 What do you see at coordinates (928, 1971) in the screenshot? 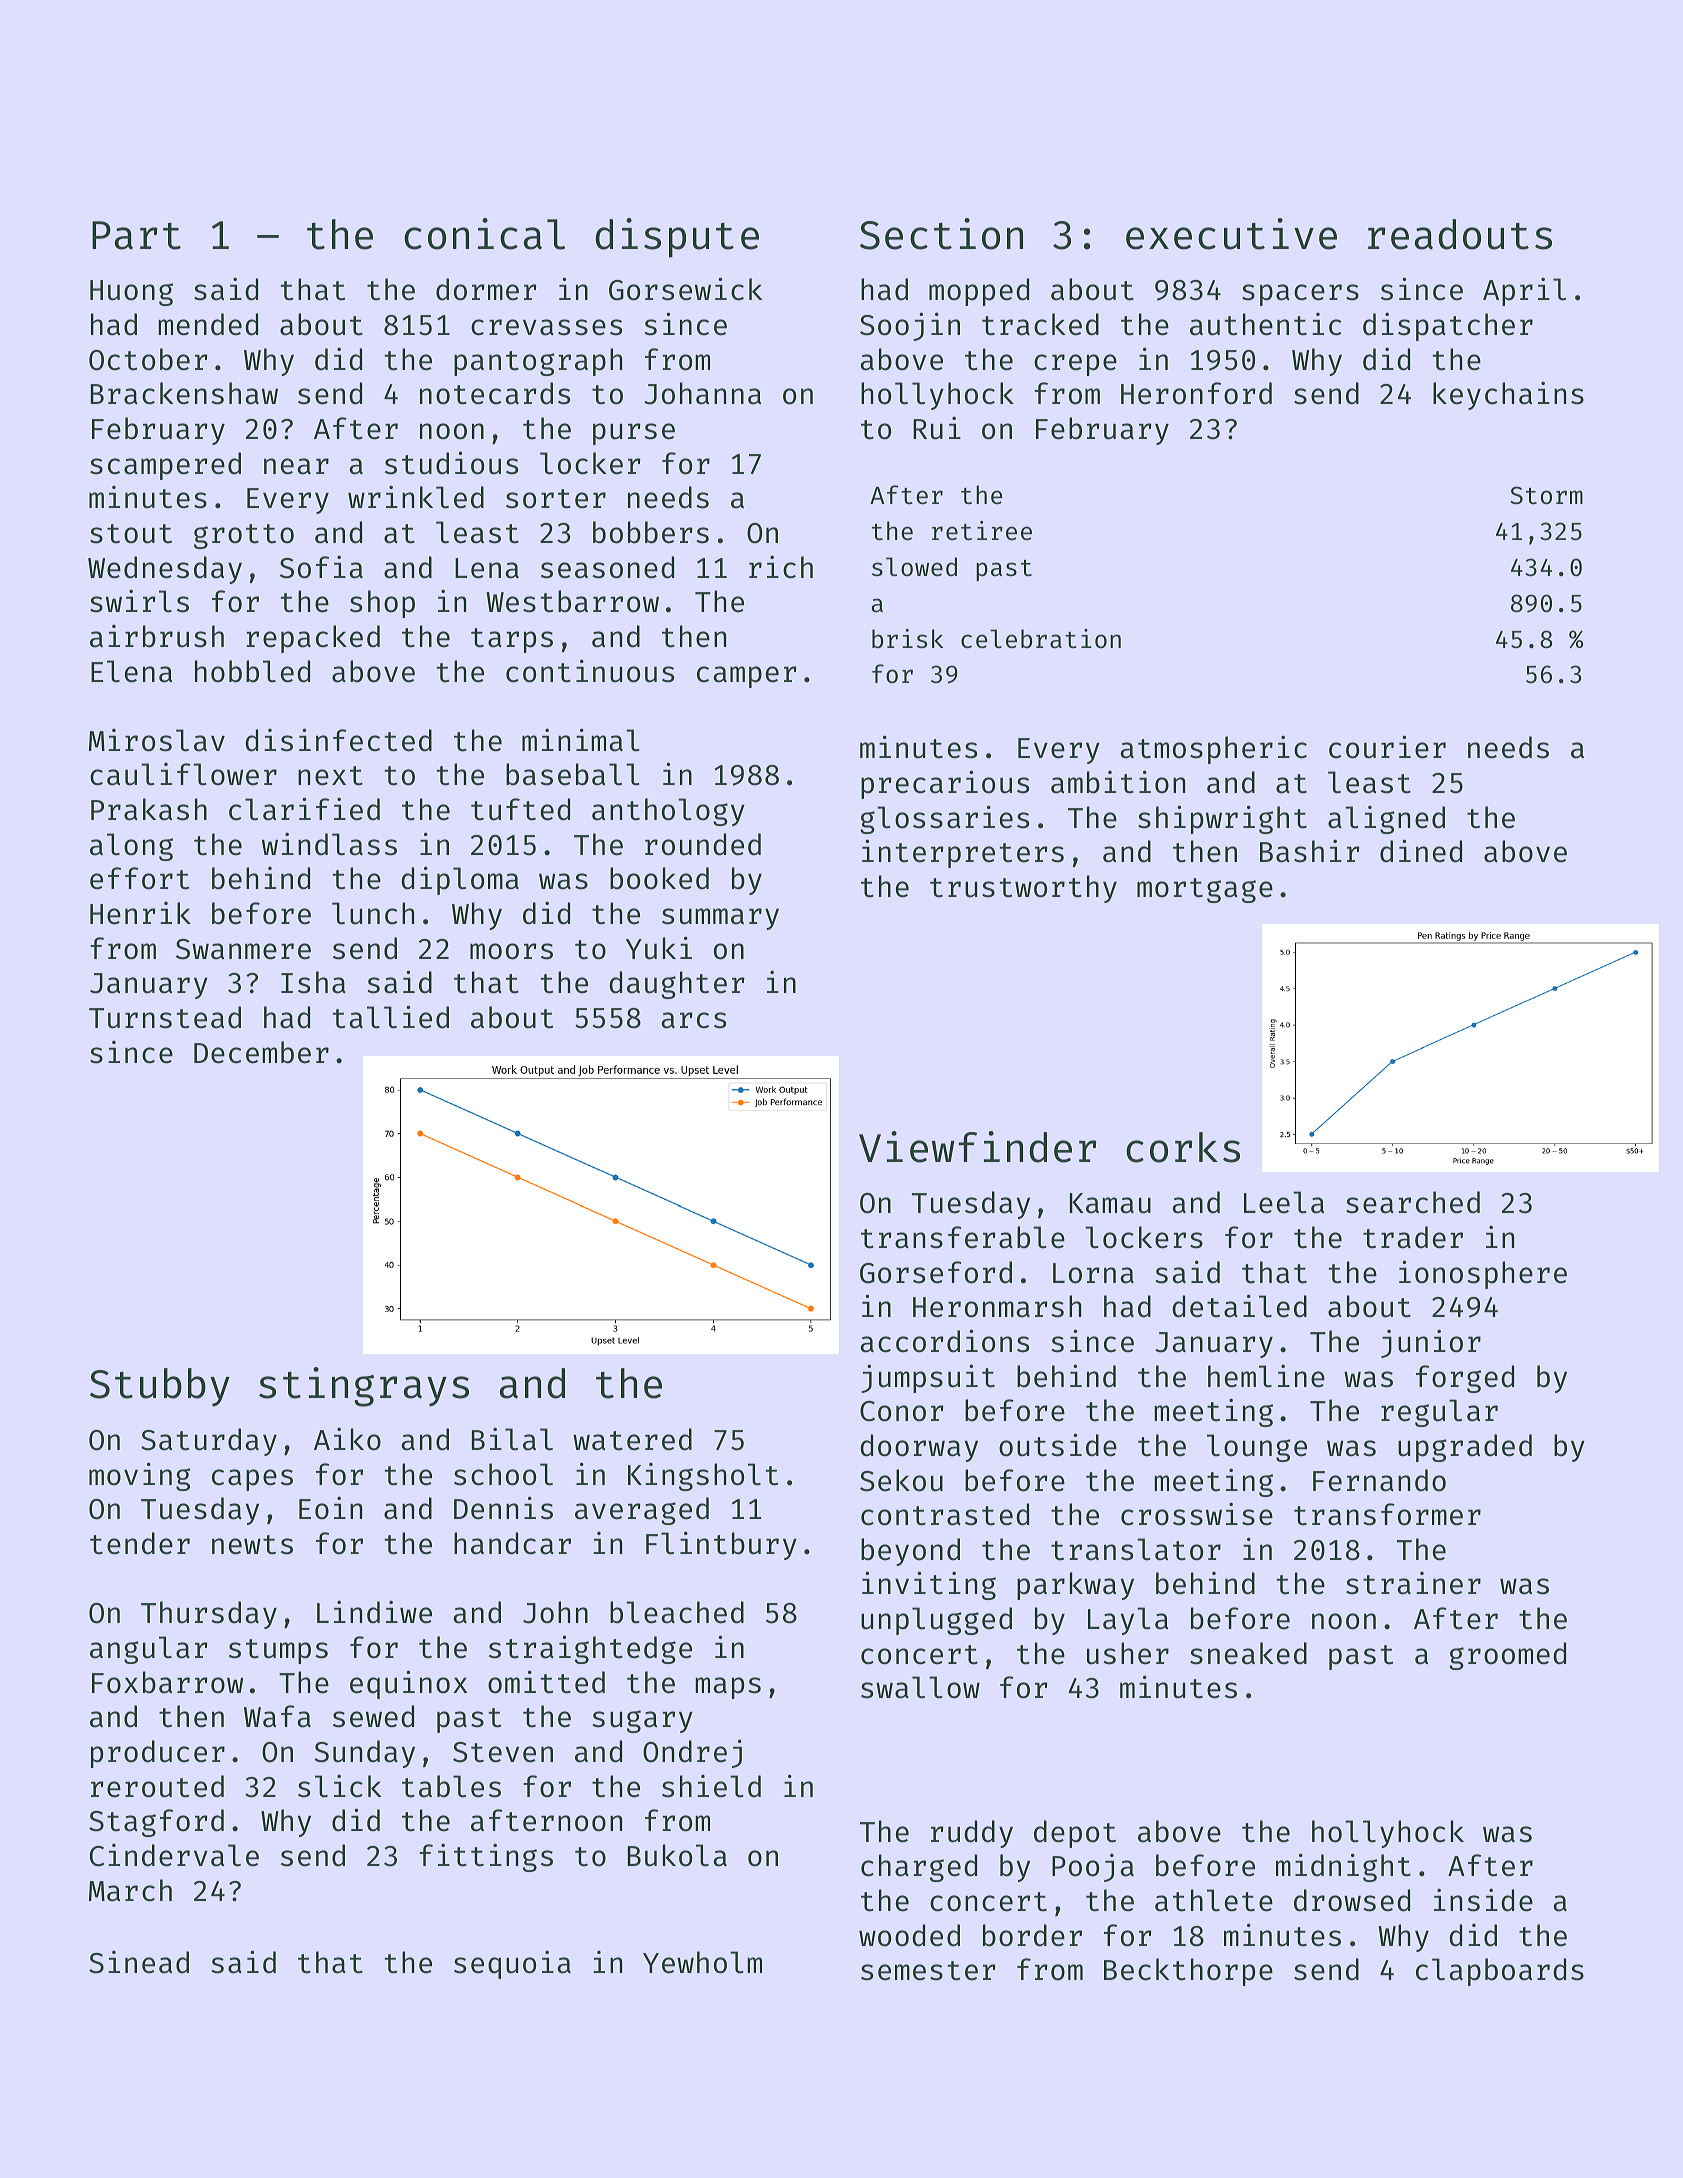
I see `semester` at bounding box center [928, 1971].
